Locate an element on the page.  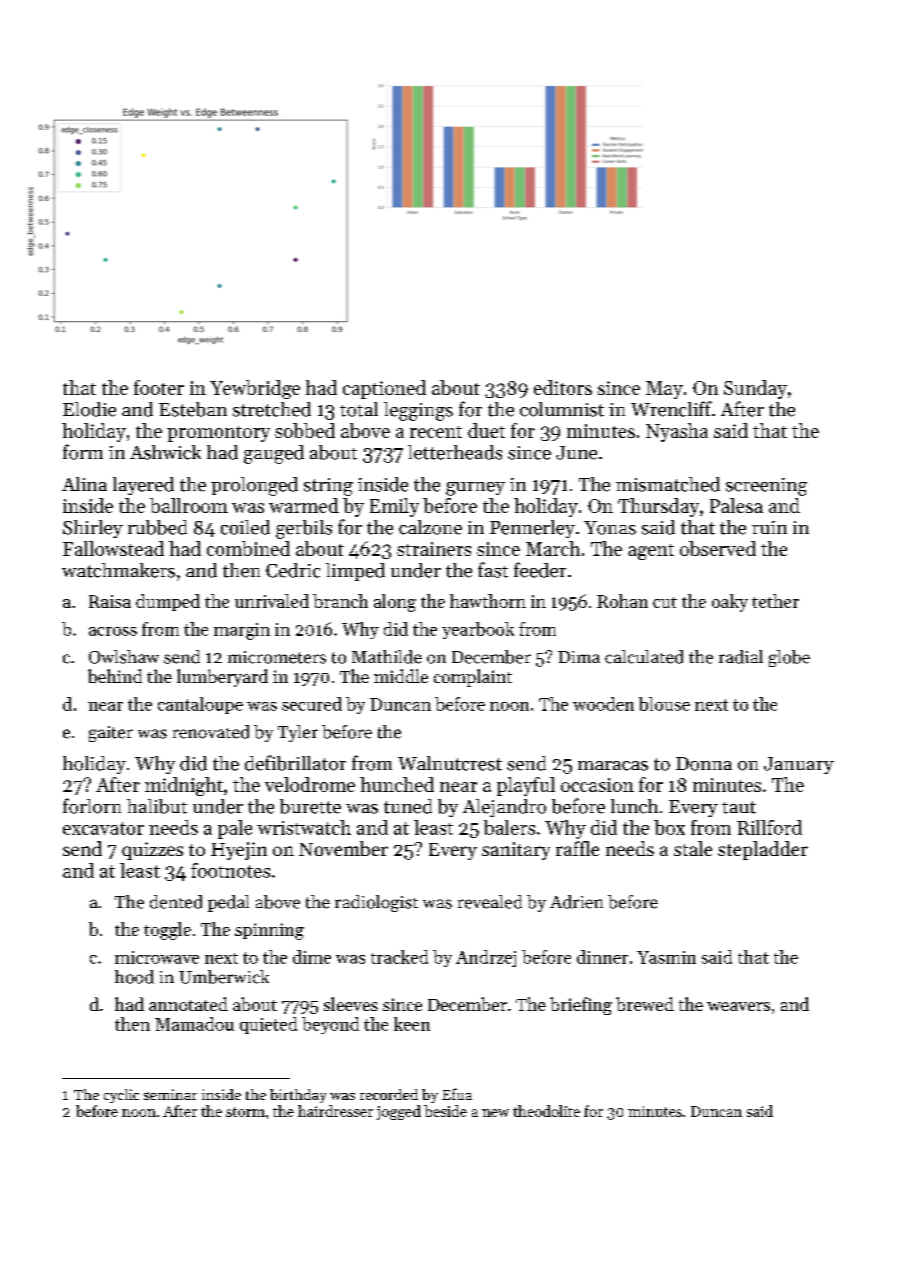
Wrencliff is located at coordinates (671, 409).
